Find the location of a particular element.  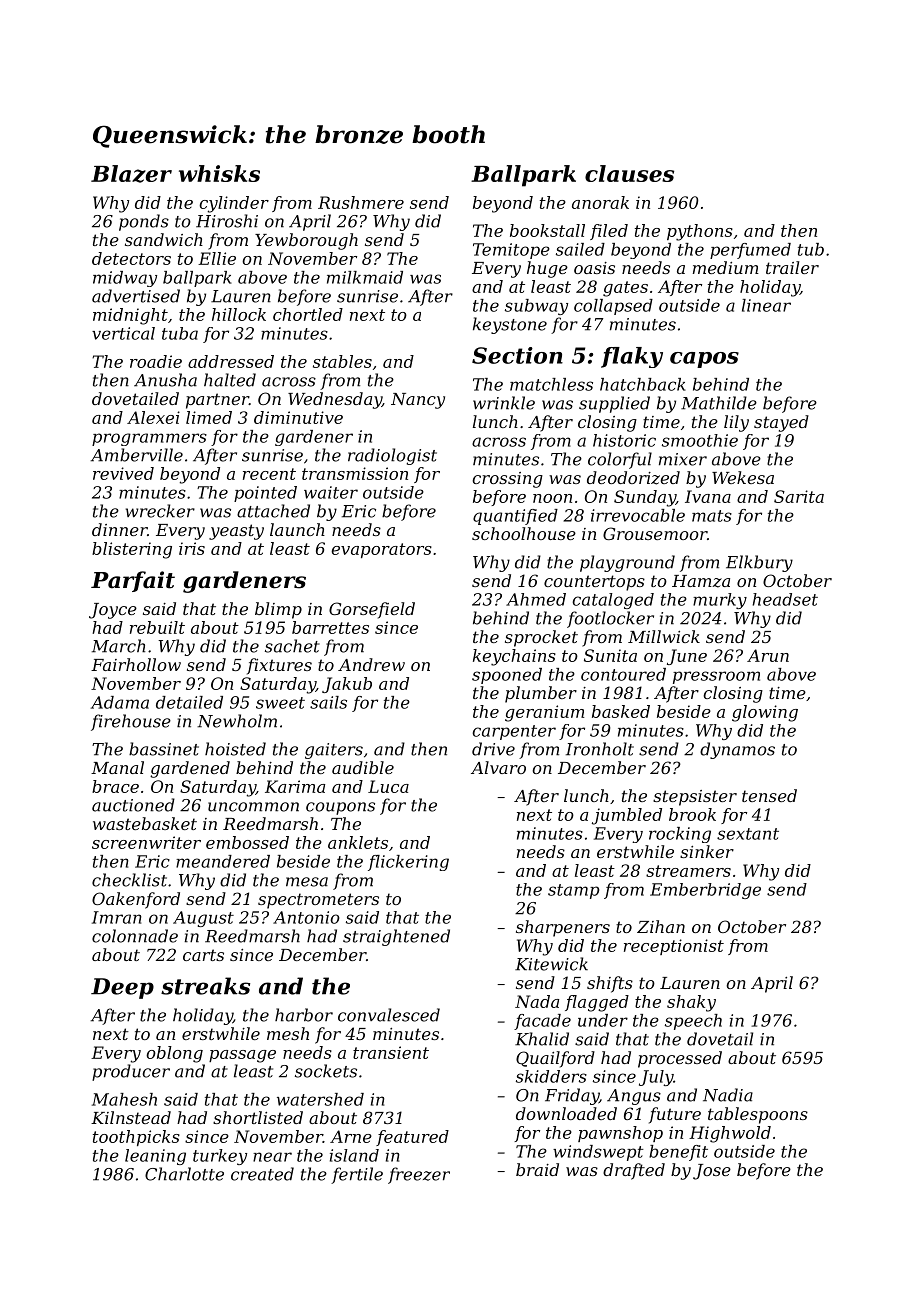

braid is located at coordinates (537, 1169).
